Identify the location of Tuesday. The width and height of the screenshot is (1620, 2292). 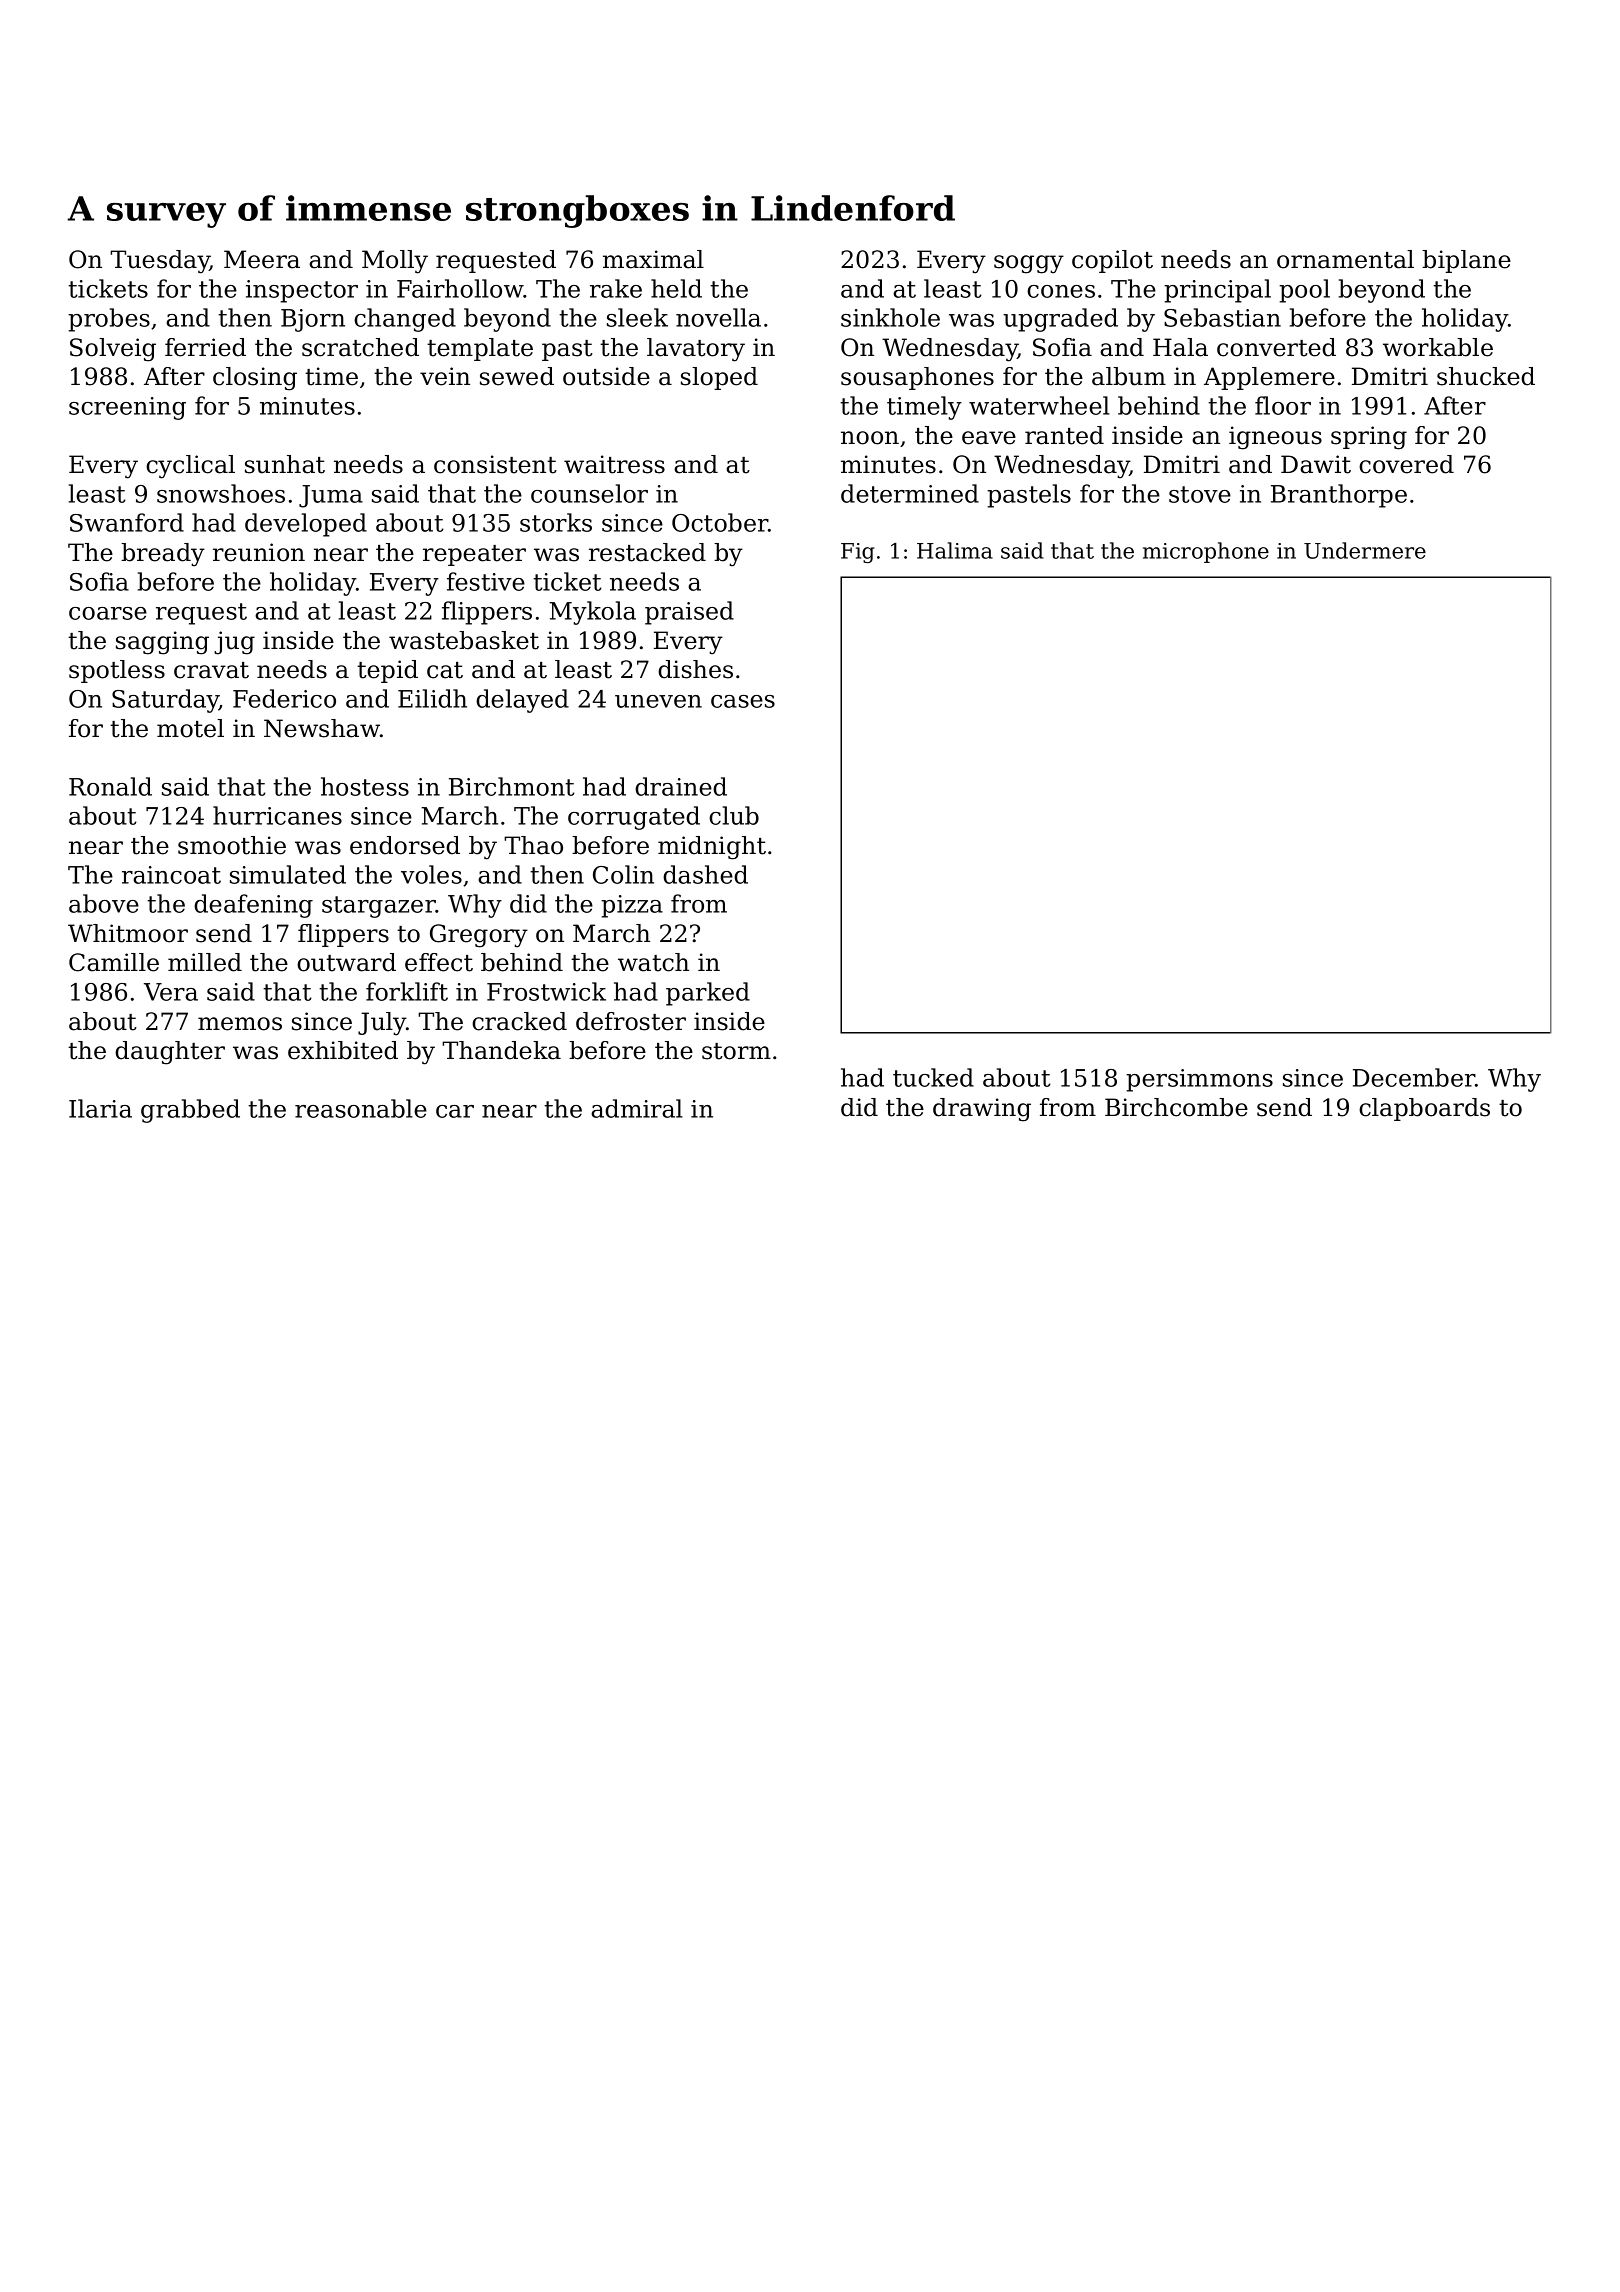
(160, 262).
